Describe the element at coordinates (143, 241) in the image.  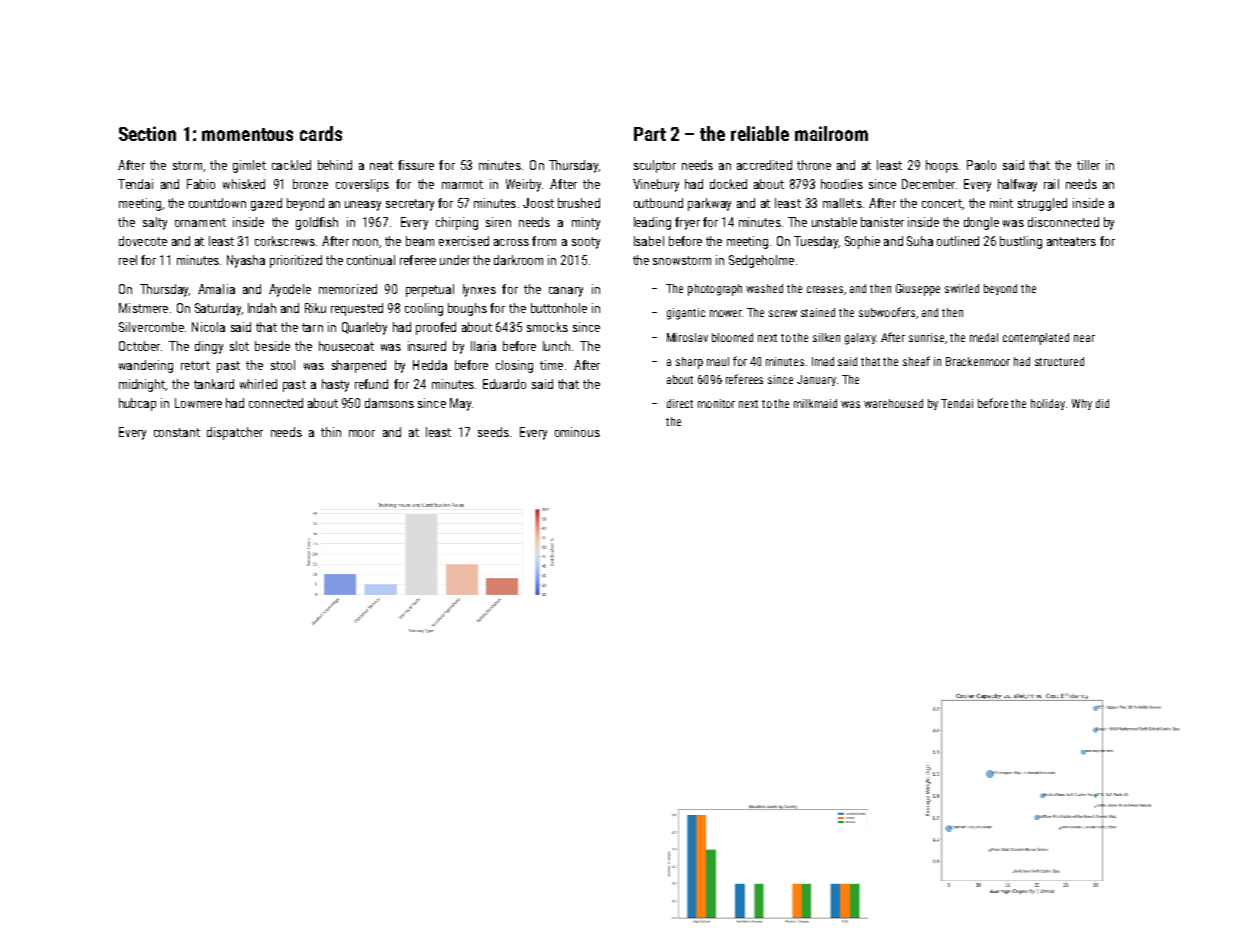
I see `dovecote` at that location.
